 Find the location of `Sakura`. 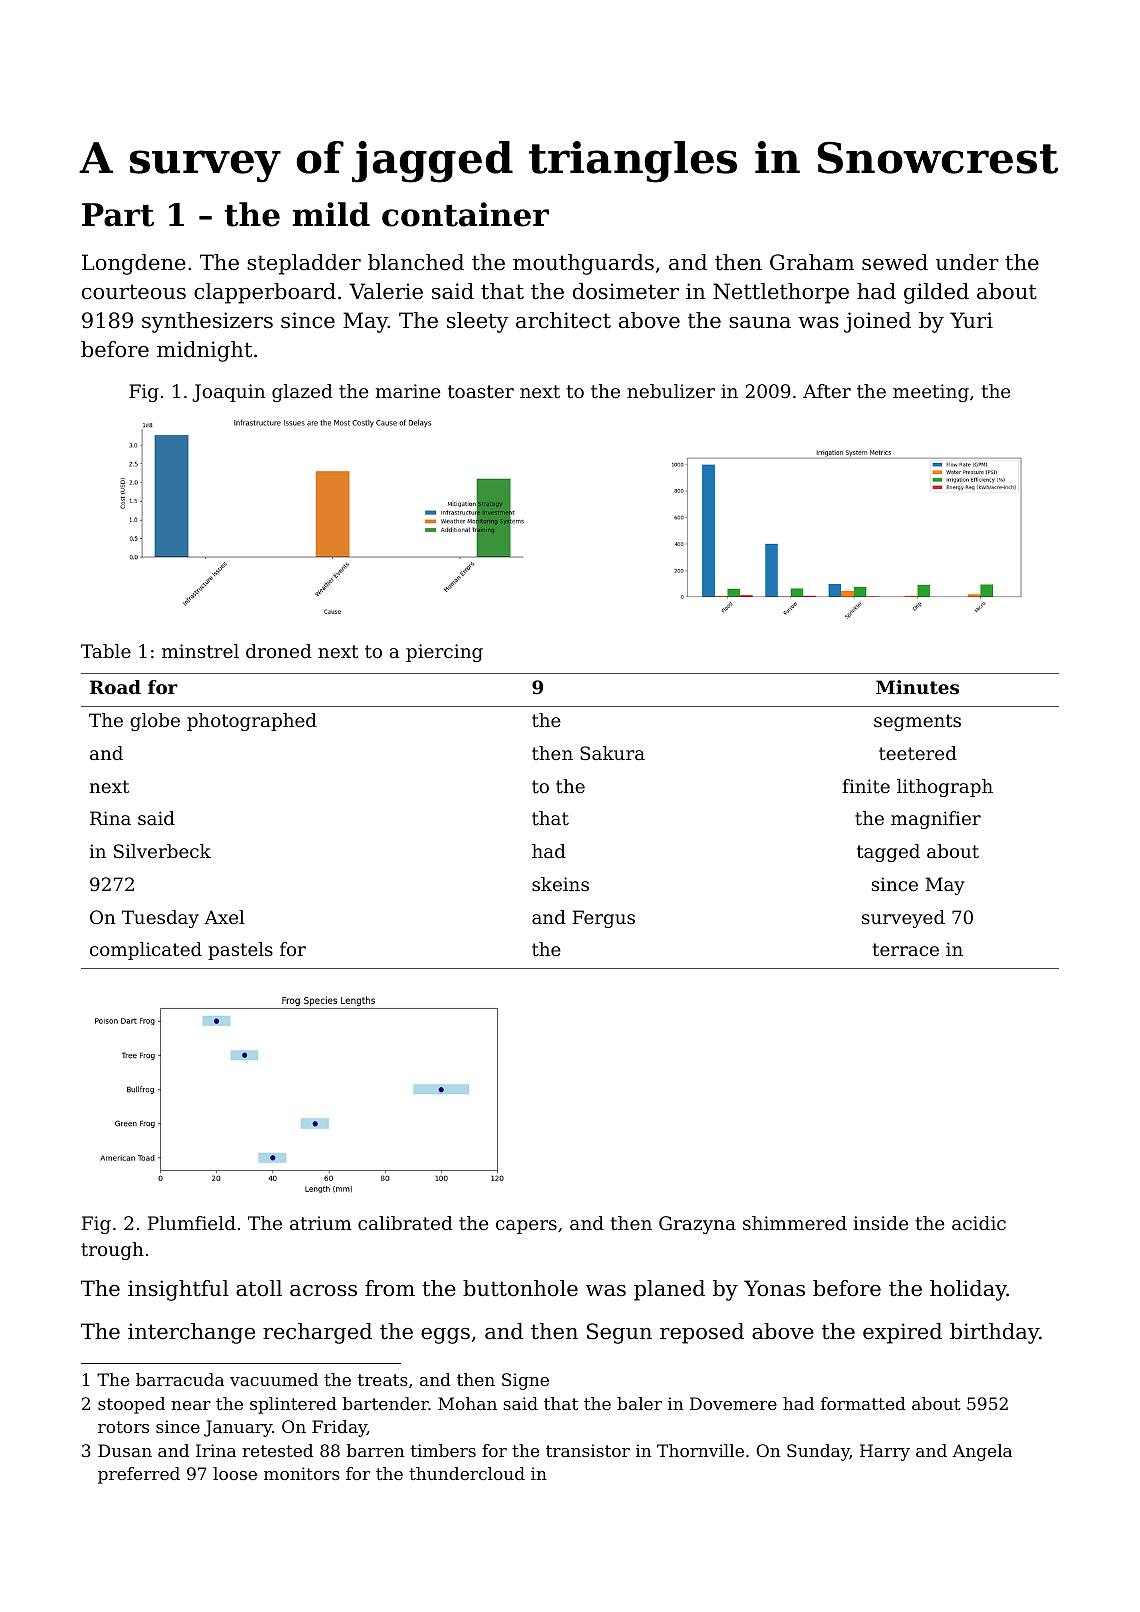

Sakura is located at coordinates (612, 753).
